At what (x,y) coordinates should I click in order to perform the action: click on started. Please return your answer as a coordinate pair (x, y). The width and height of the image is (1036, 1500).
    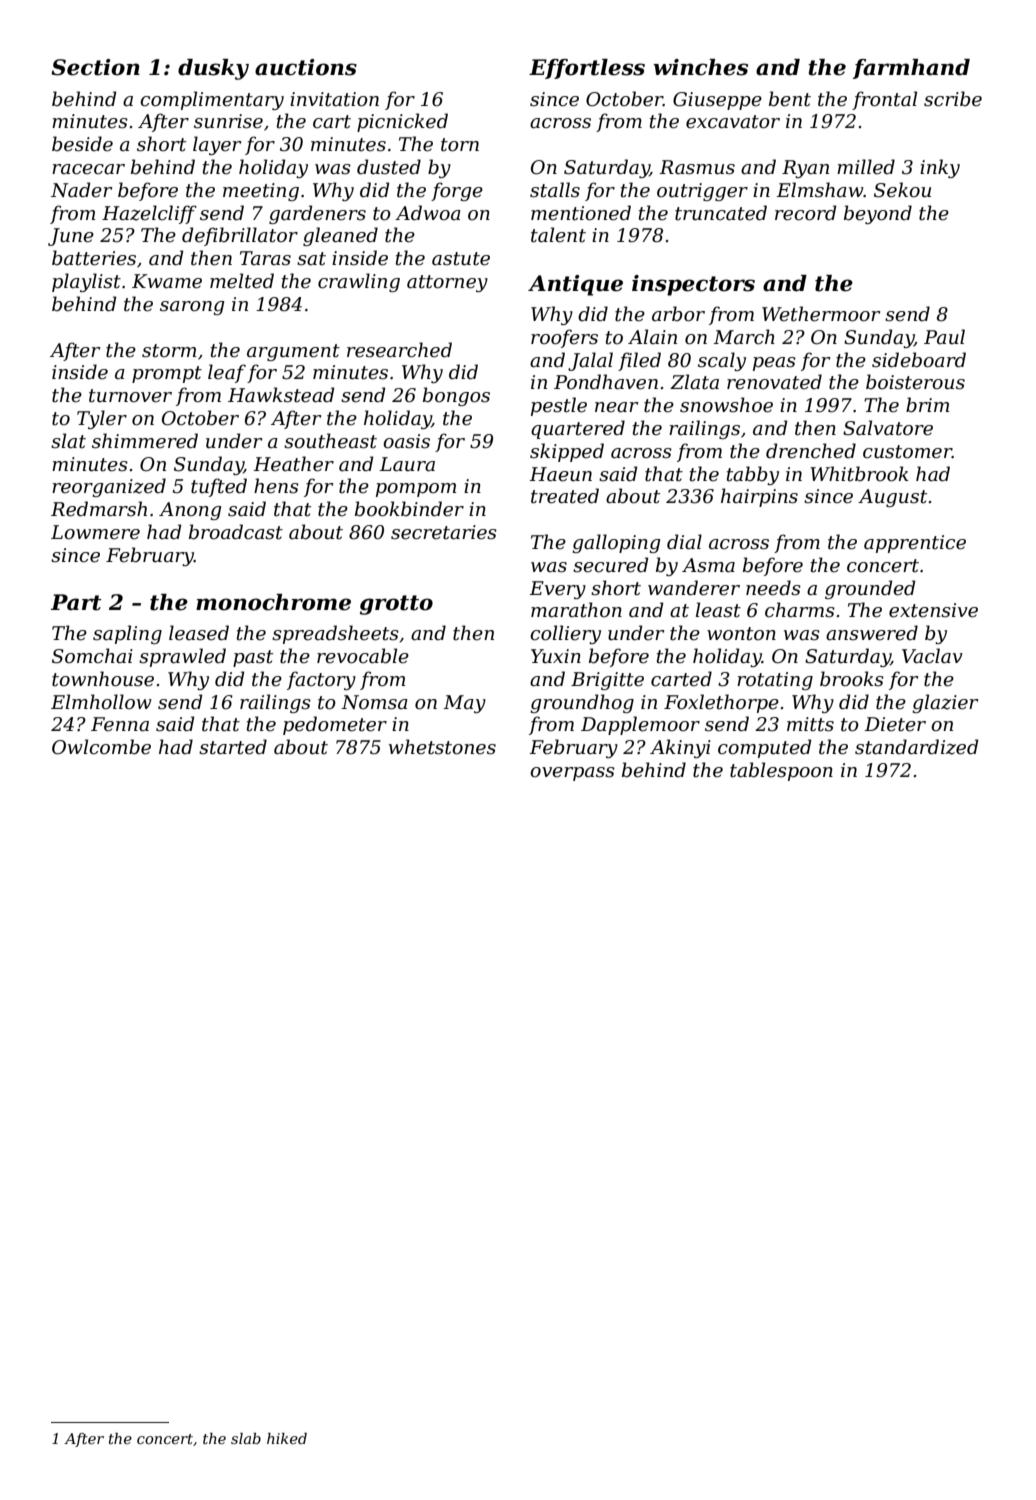
    Looking at the image, I should click on (233, 747).
